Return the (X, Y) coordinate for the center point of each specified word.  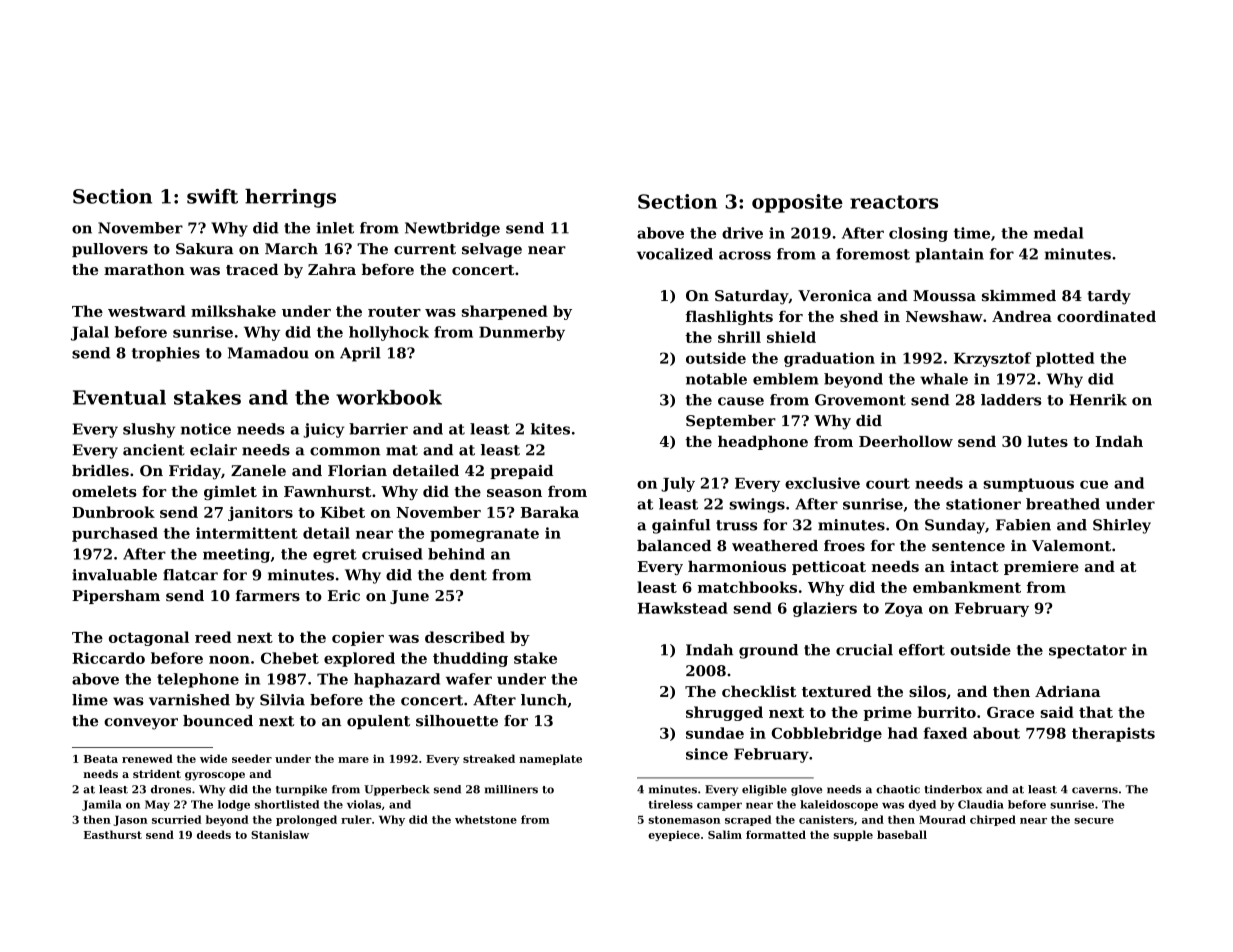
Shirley (1122, 526)
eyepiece (674, 835)
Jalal (90, 333)
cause (741, 401)
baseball (902, 834)
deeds (214, 834)
